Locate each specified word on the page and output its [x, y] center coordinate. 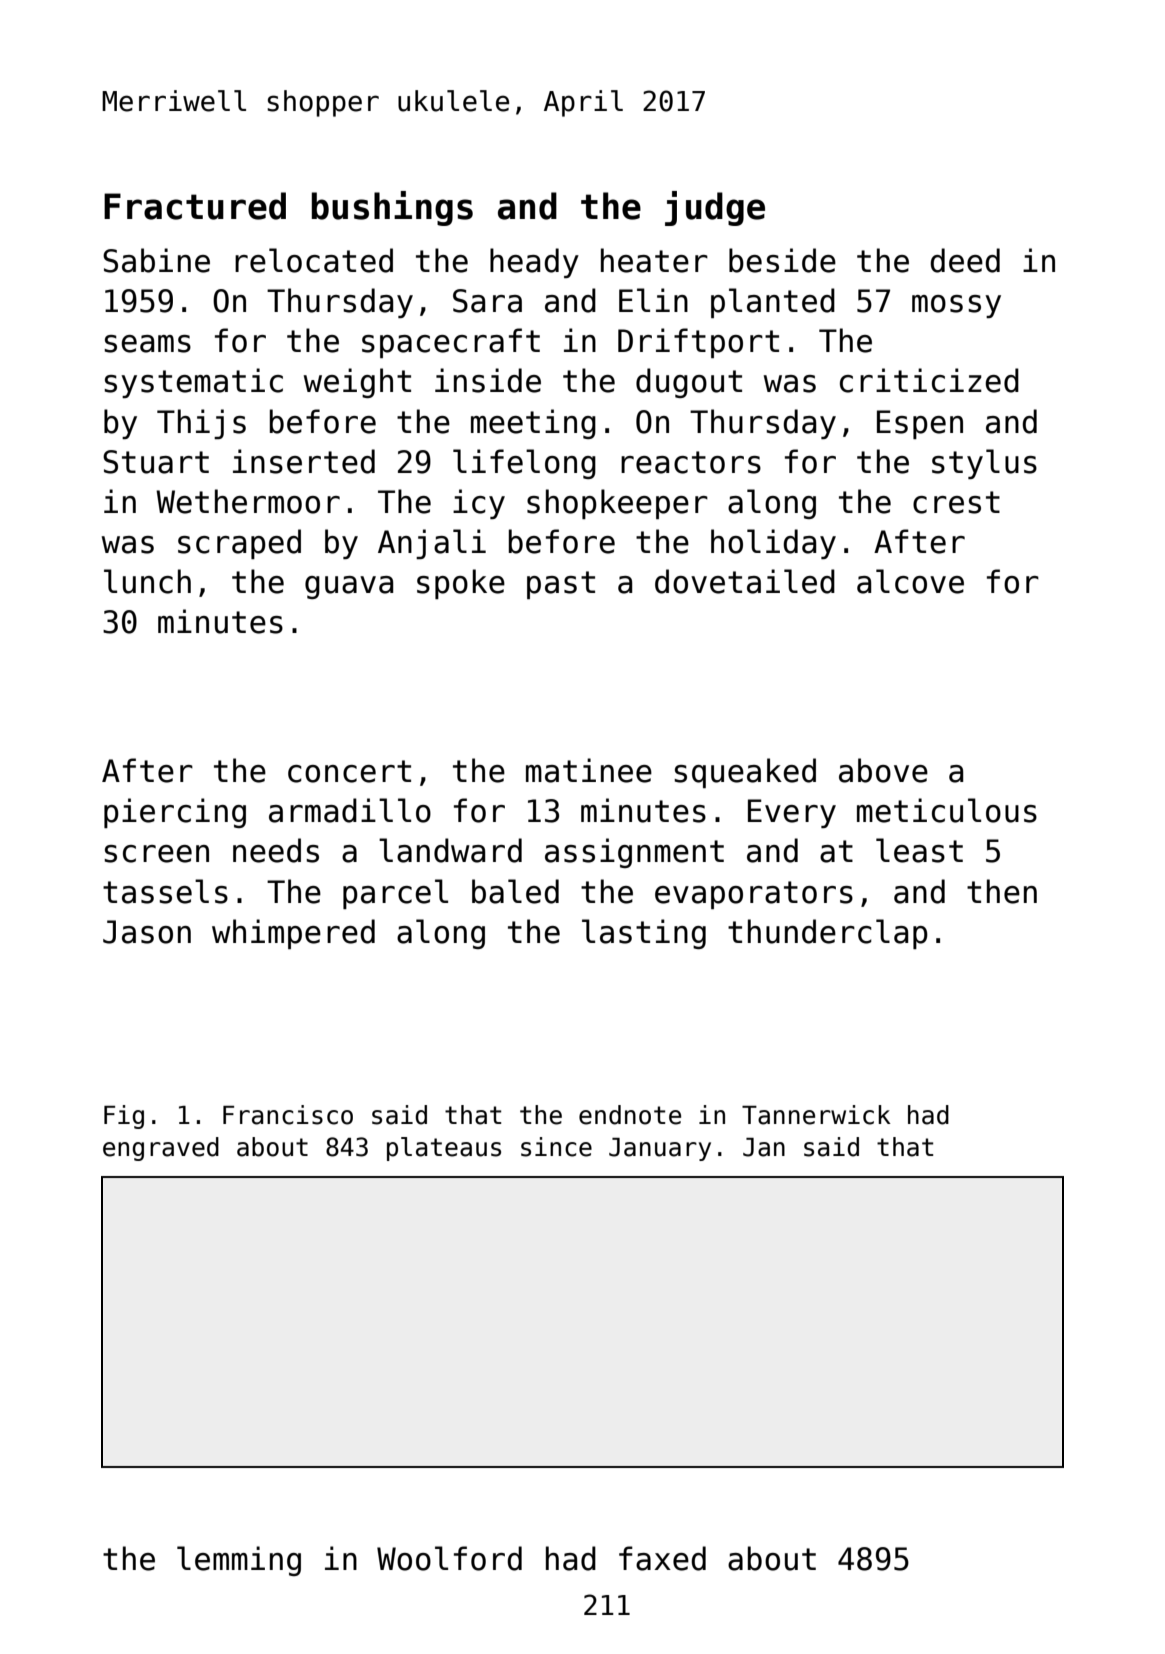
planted [773, 303]
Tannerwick [816, 1115]
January [660, 1149]
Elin [653, 300]
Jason [147, 932]
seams [147, 344]
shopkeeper [617, 504]
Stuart [156, 462]
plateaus [444, 1149]
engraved [161, 1149]
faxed [662, 1558]
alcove [910, 581]
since [556, 1147]
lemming [239, 1561]
